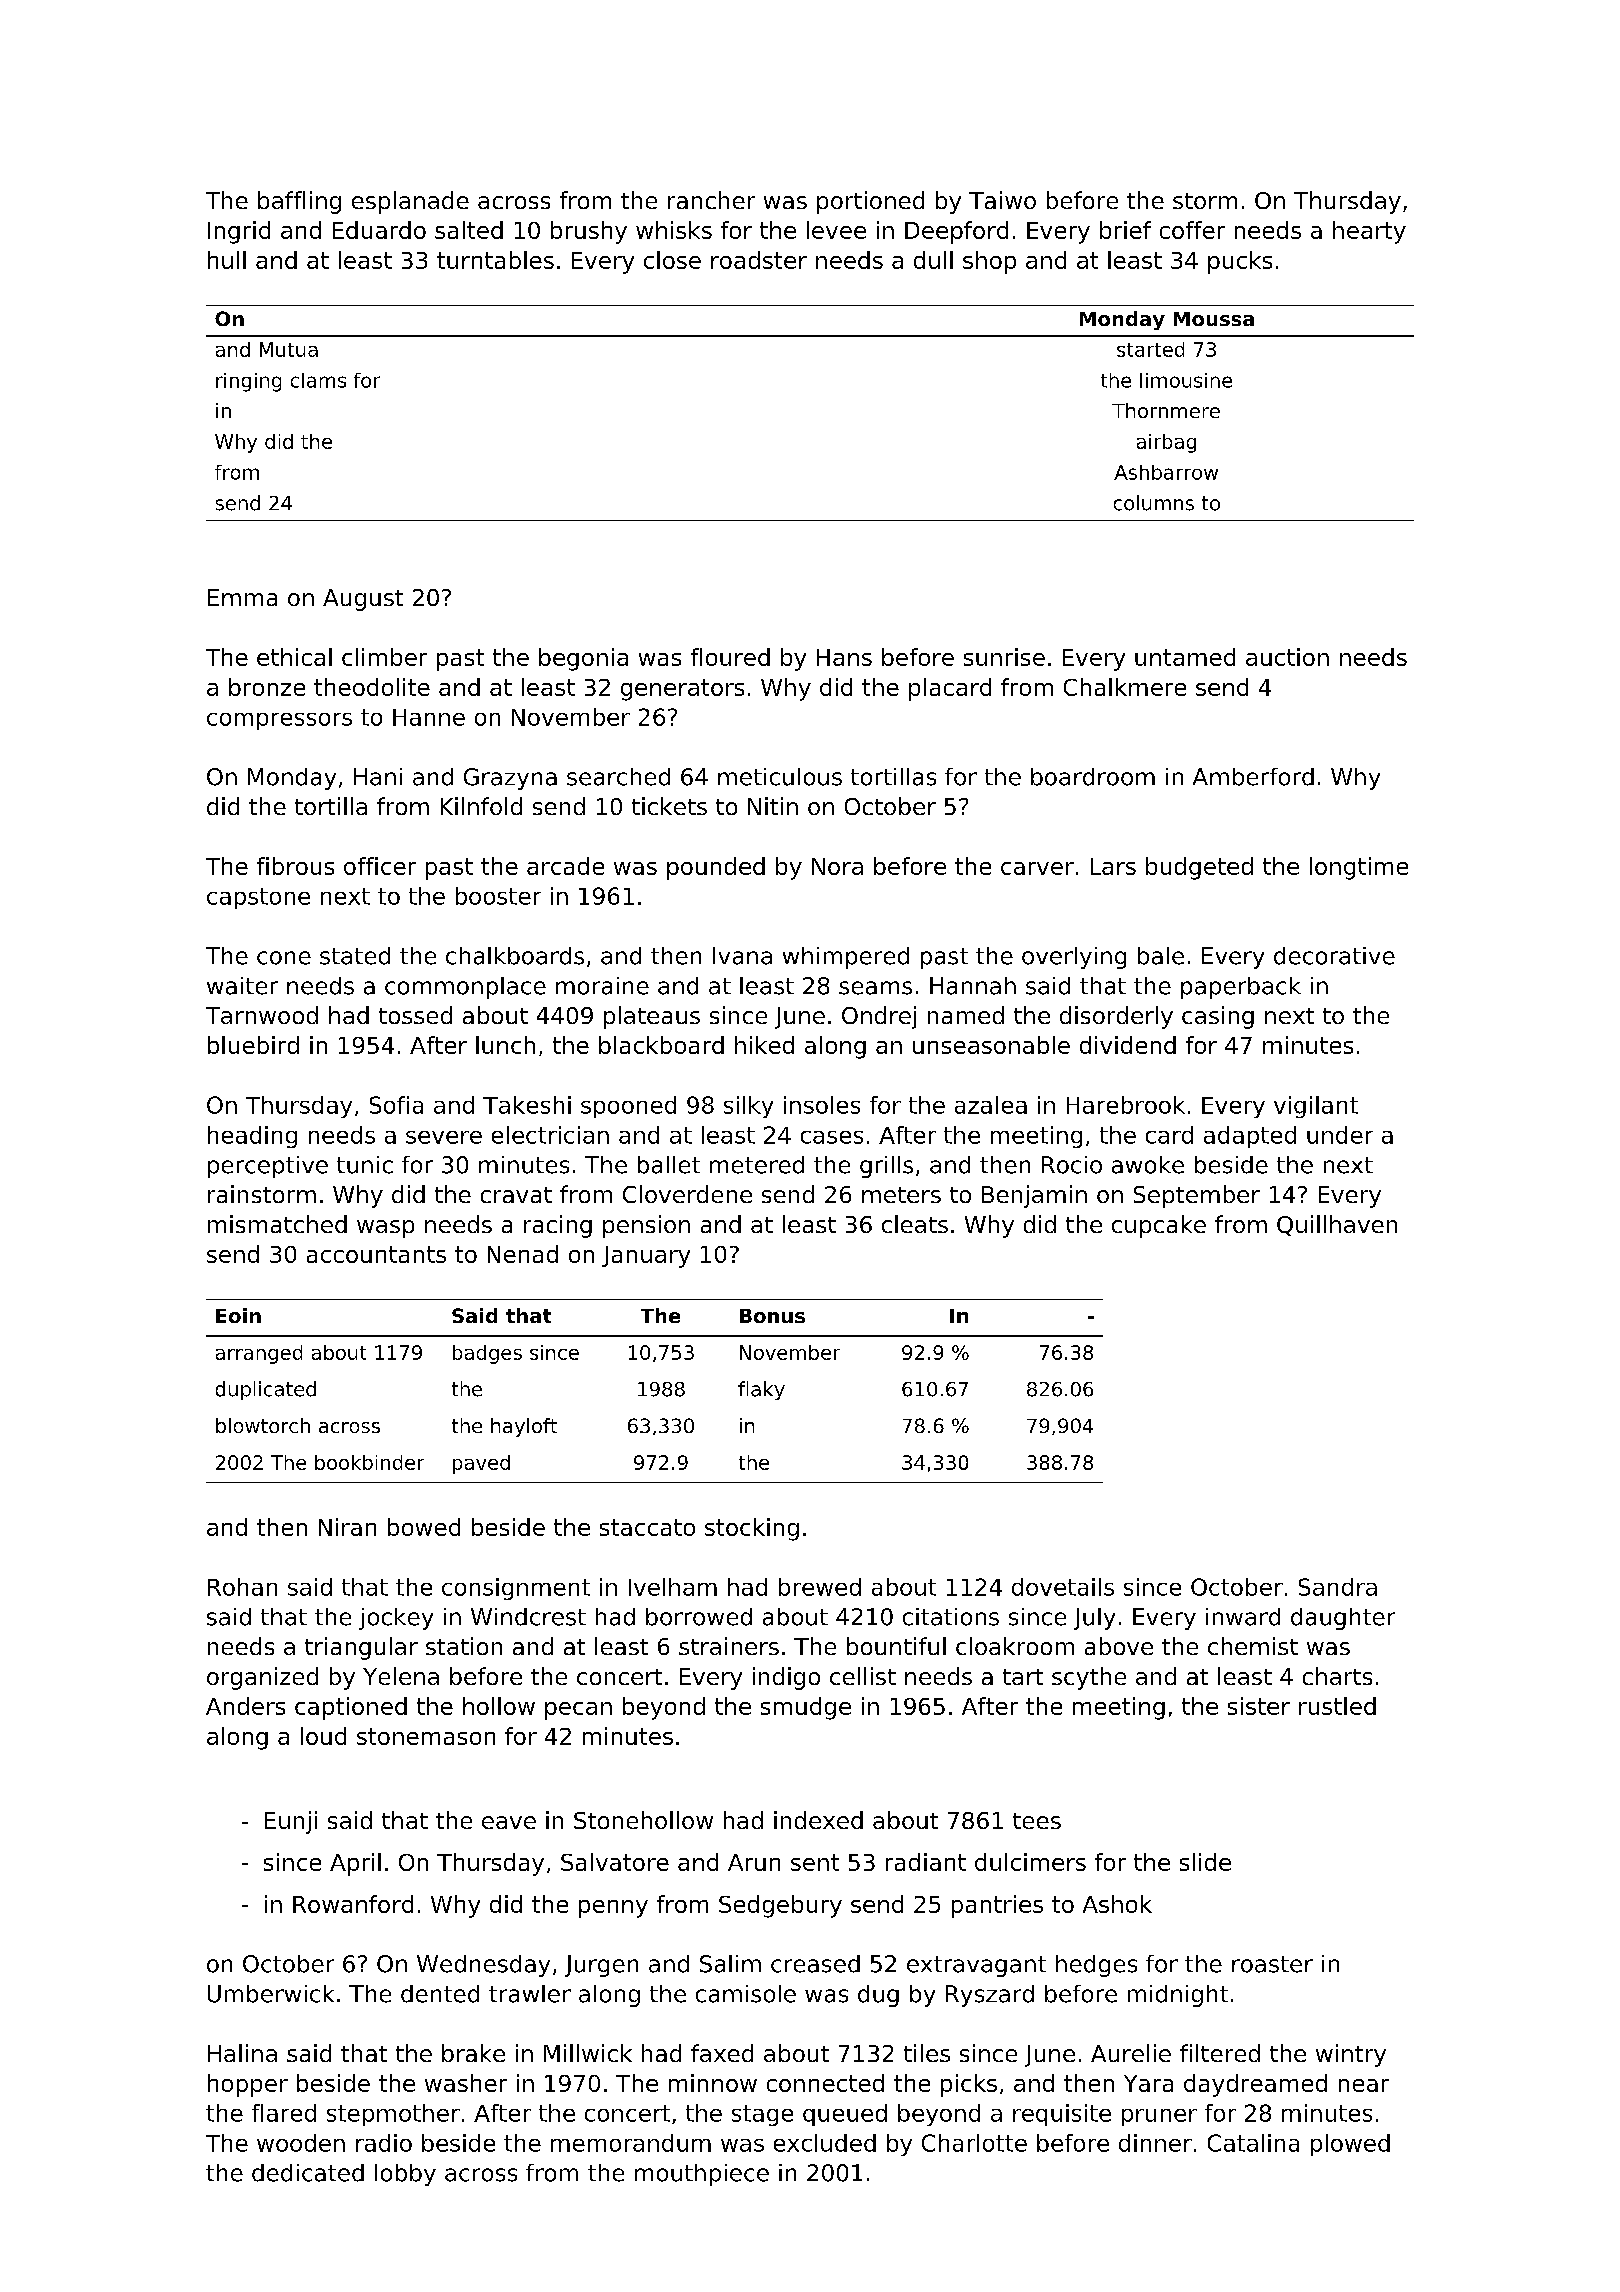 Image resolution: width=1620 pixels, height=2292 pixels. What do you see at coordinates (1351, 2055) in the page?
I see `wintry` at bounding box center [1351, 2055].
